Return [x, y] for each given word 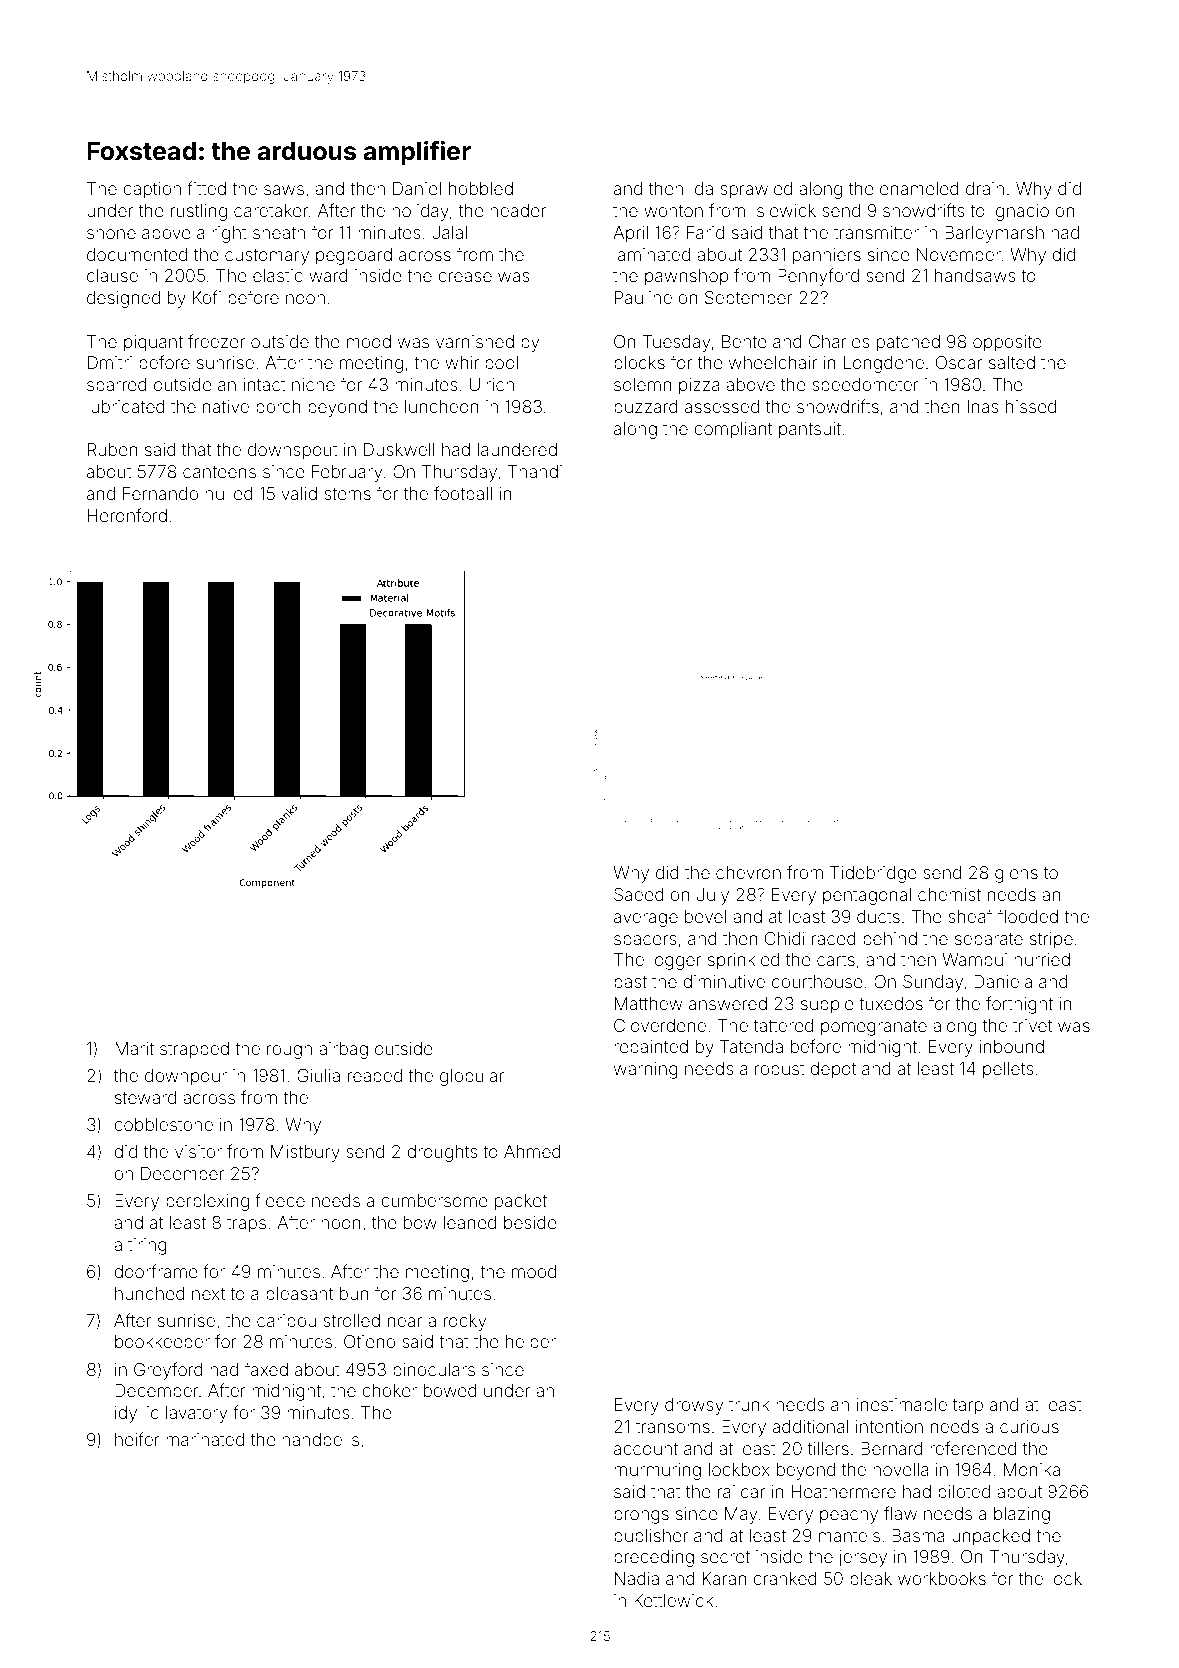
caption [152, 190]
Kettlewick [674, 1600]
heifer [137, 1439]
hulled [229, 493]
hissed [1031, 406]
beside [530, 1222]
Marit [134, 1048]
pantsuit [810, 430]
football [463, 493]
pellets [1008, 1070]
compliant [733, 430]
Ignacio [1020, 212]
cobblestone [163, 1124]
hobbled [481, 188]
